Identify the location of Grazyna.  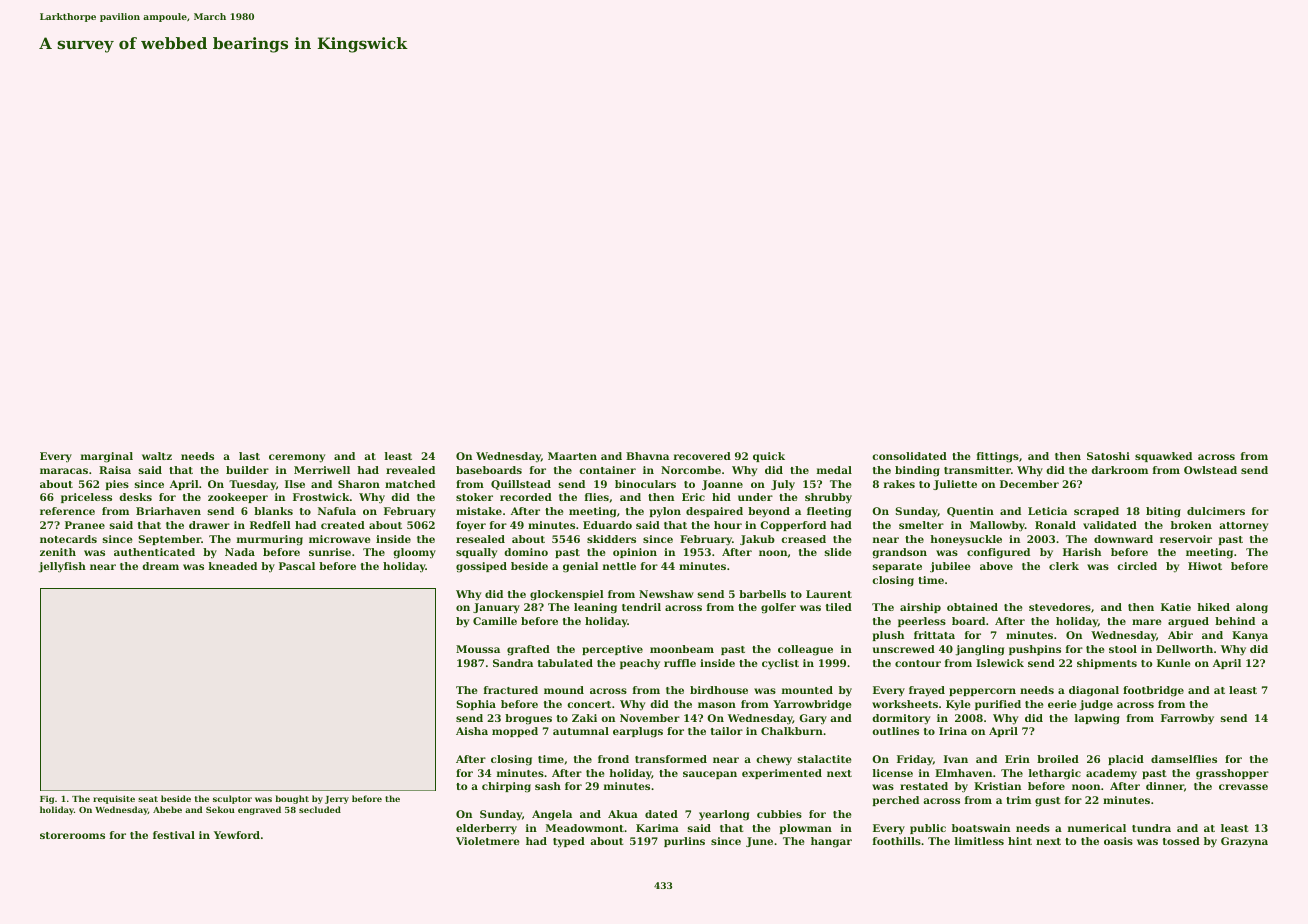
(1244, 842).
